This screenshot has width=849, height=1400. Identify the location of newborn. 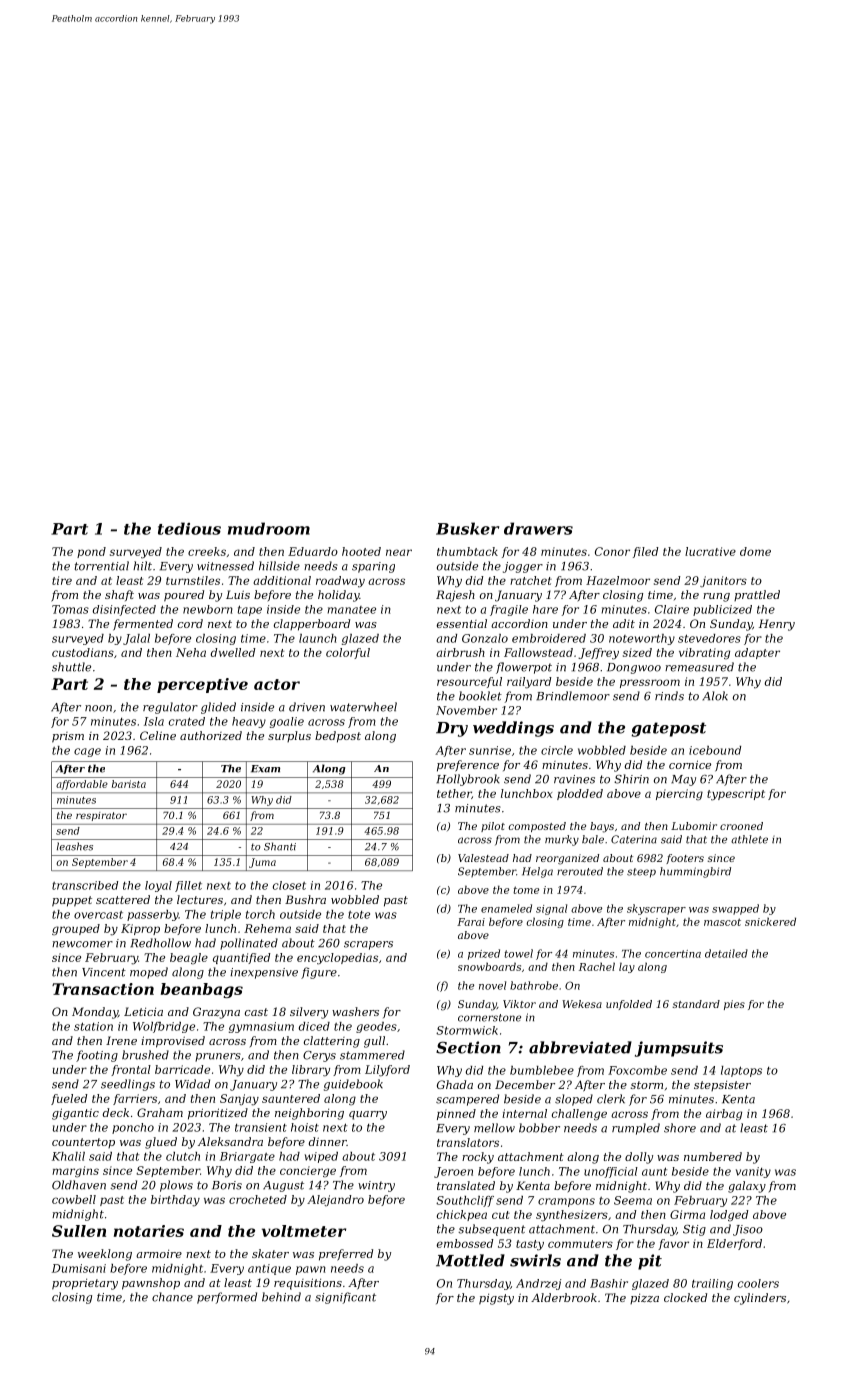
(208, 609).
